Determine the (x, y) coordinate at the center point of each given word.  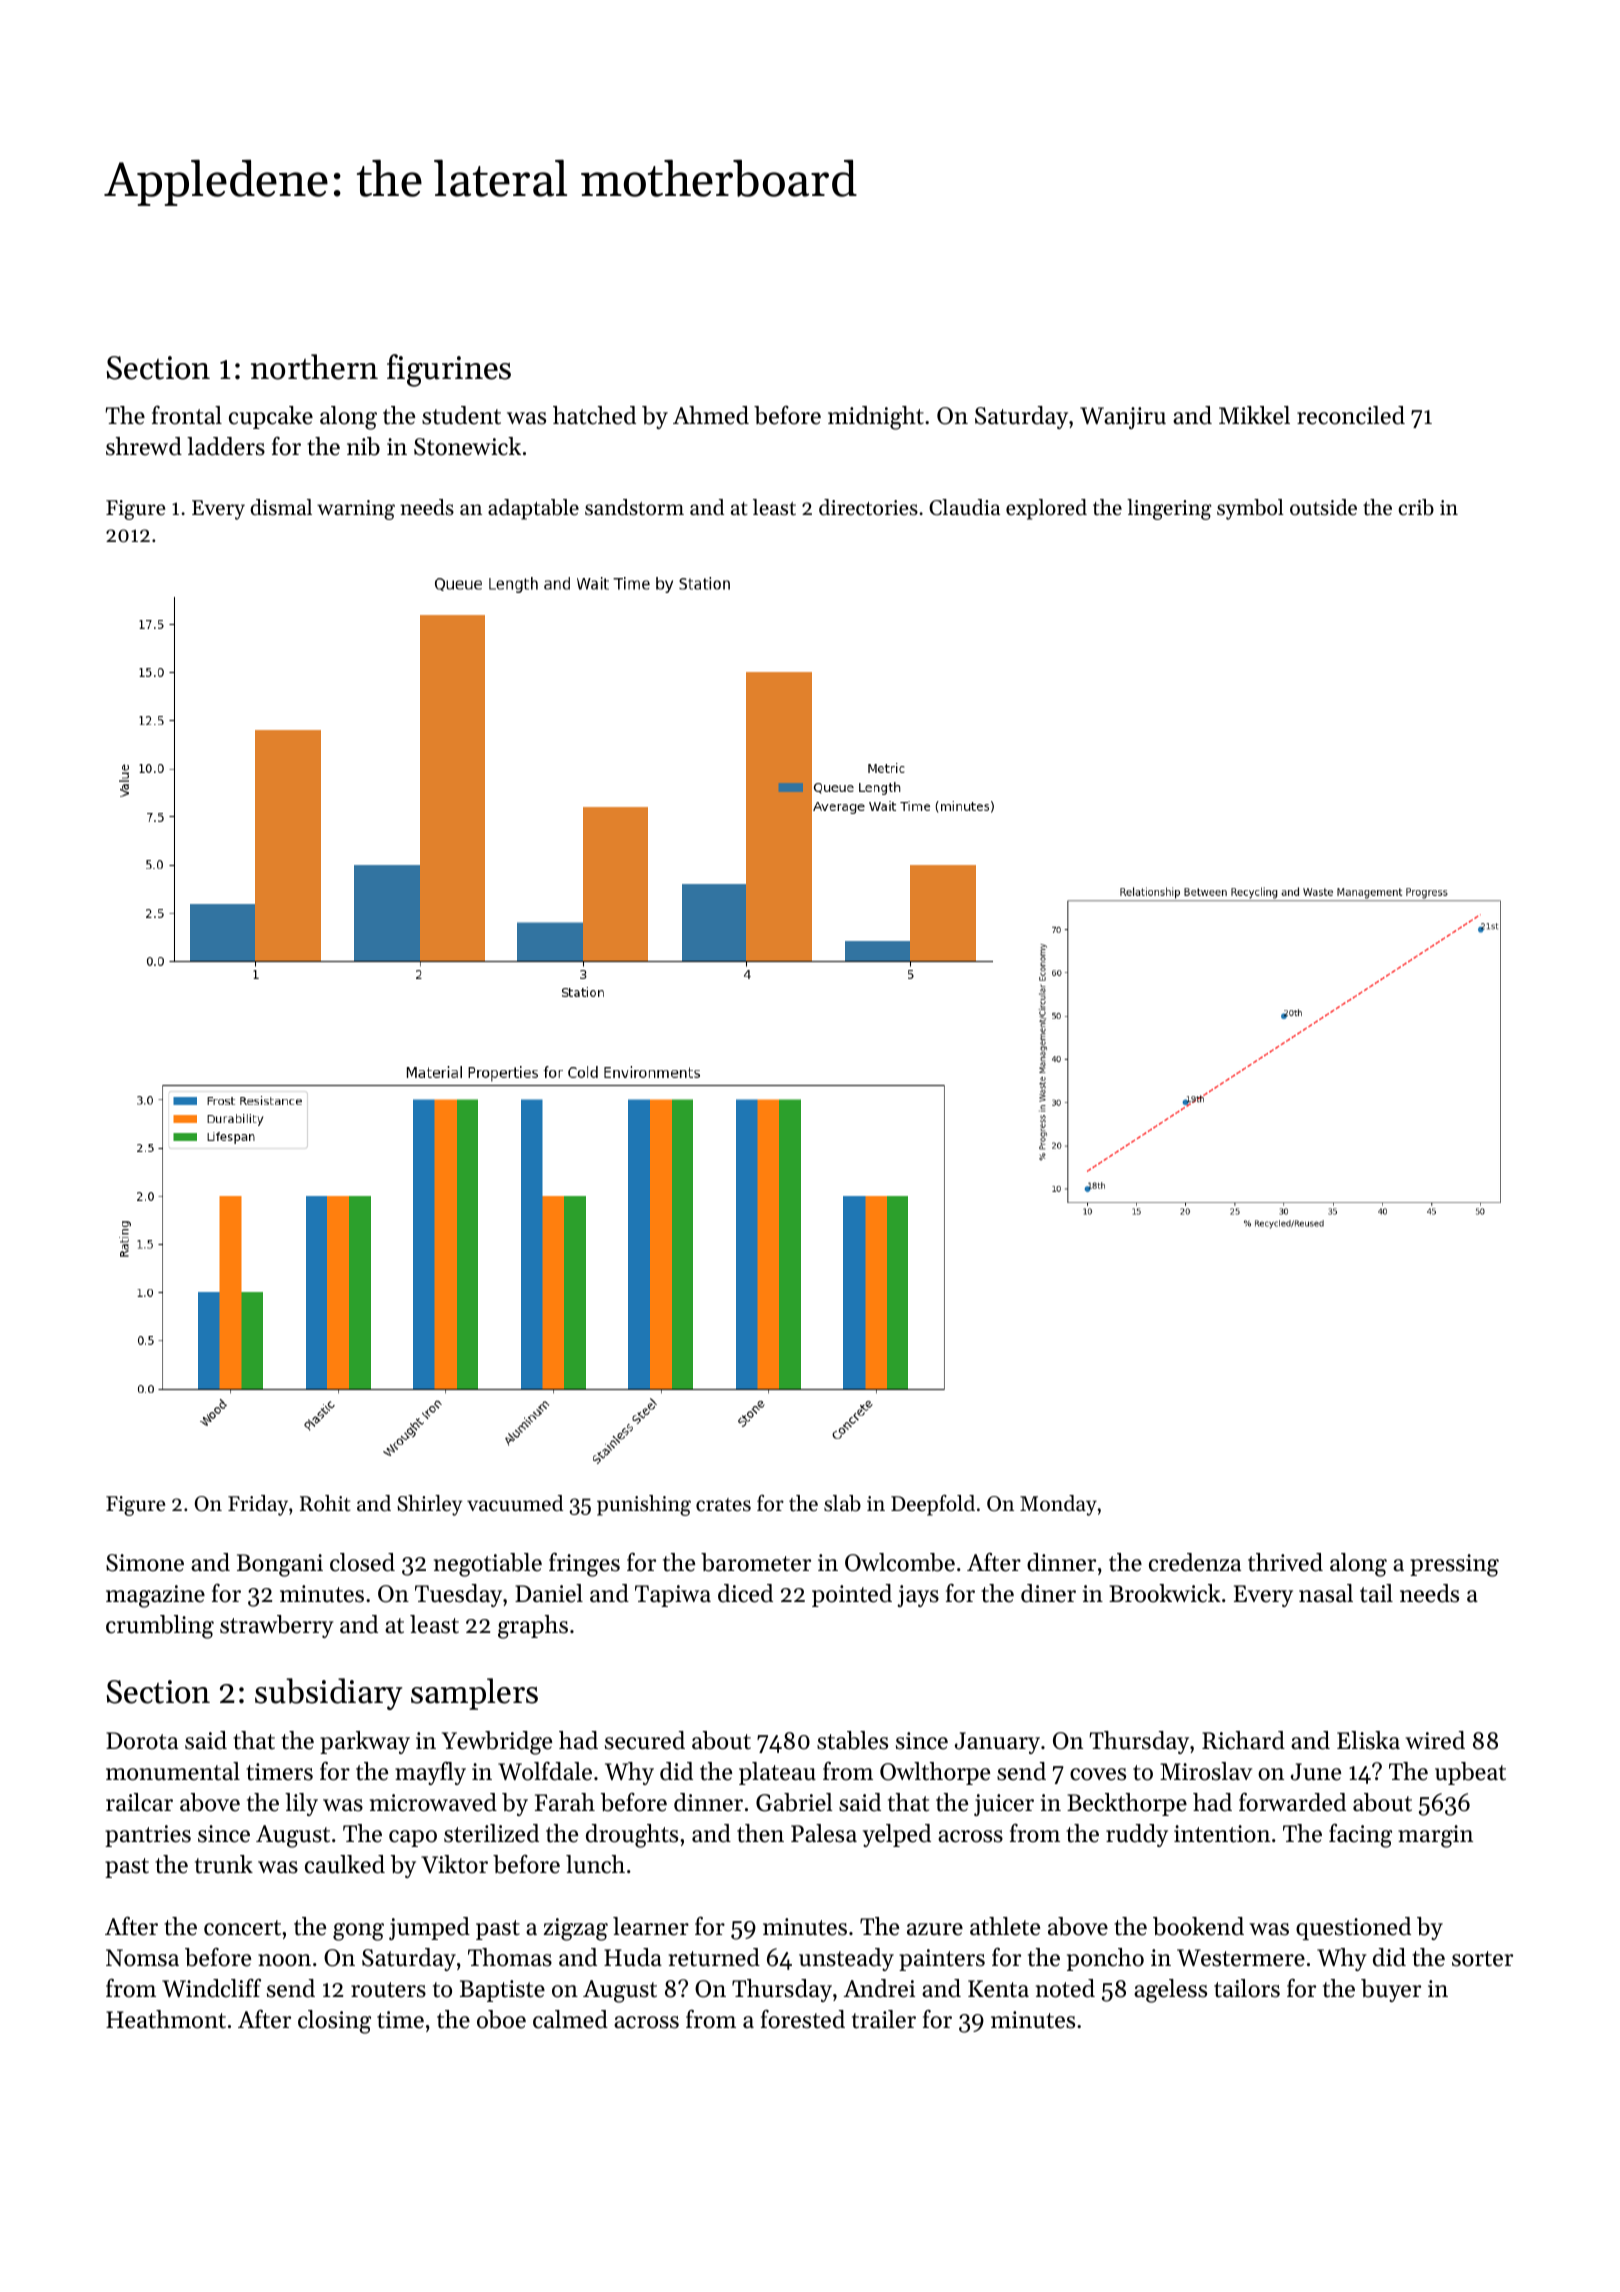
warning (356, 510)
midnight (876, 418)
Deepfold (933, 1505)
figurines (449, 370)
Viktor (454, 1864)
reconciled (1351, 415)
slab (842, 1503)
